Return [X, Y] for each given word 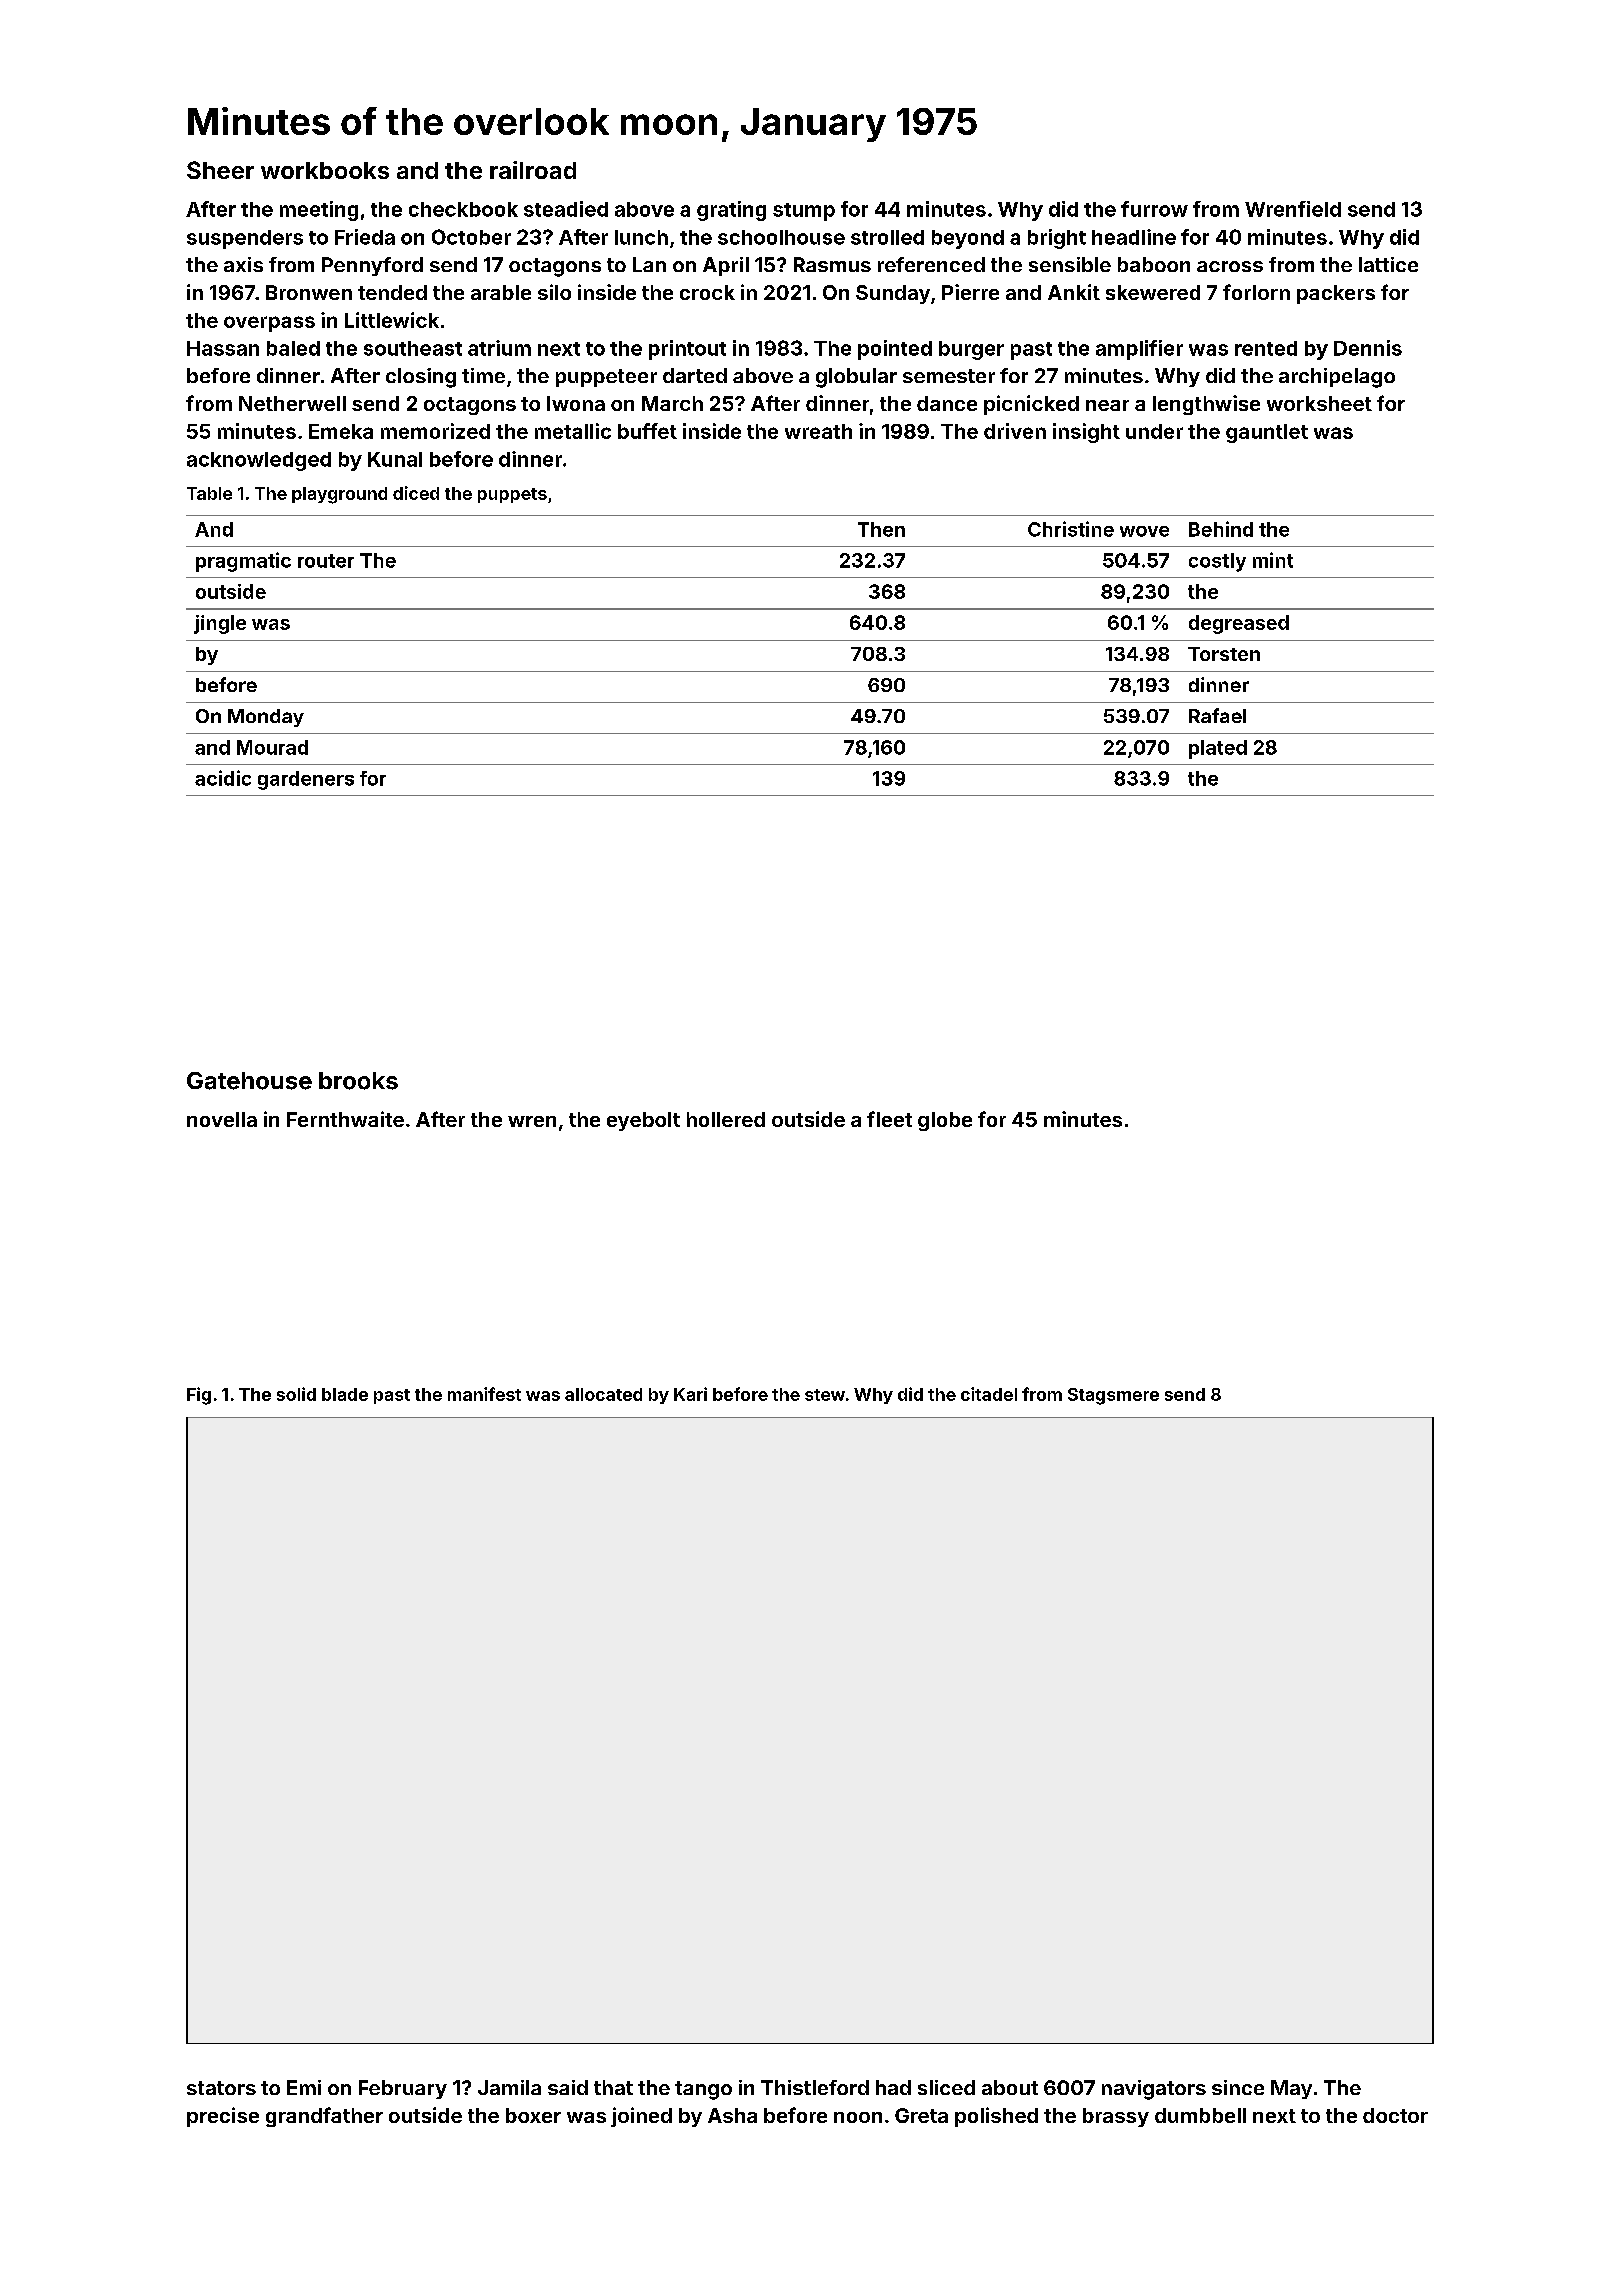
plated [1218, 749]
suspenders [245, 239]
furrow [1154, 209]
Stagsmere [1113, 1396]
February [403, 2089]
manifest [484, 1394]
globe [945, 1121]
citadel [989, 1394]
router [326, 561]
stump [804, 212]
